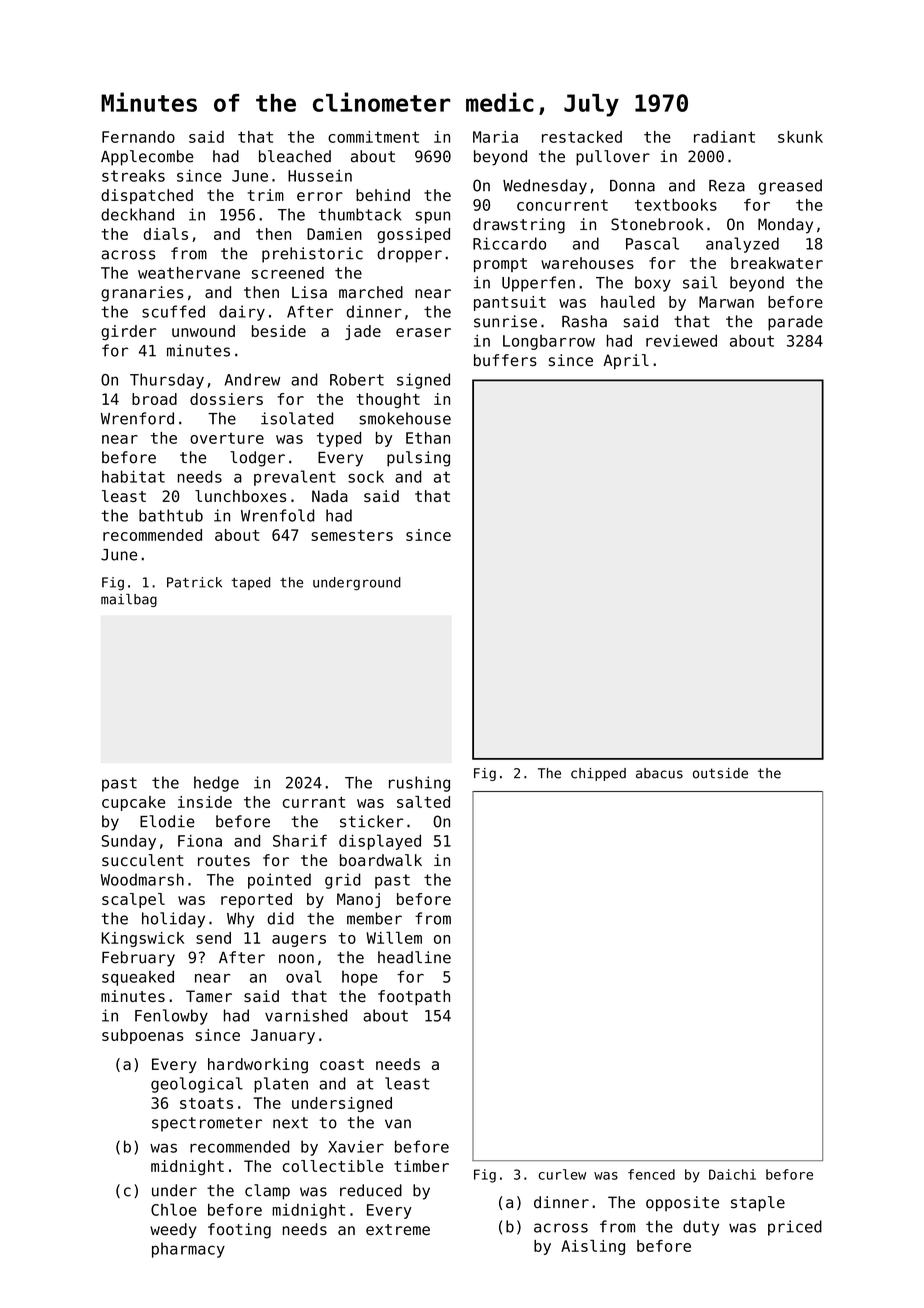 The height and width of the page is (1308, 924). I want to click on taped, so click(250, 583).
